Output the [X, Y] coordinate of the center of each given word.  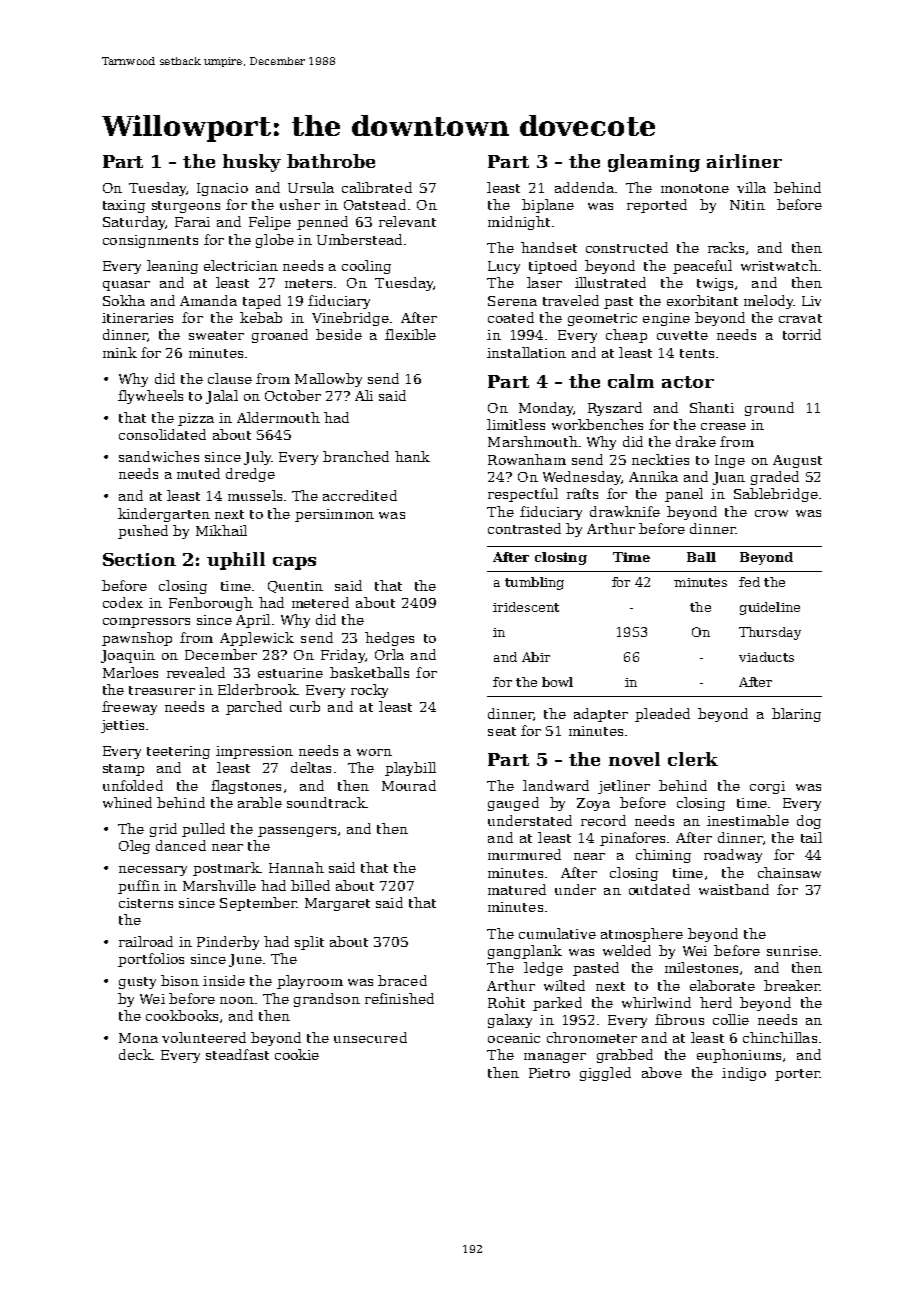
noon [237, 1000]
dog [809, 822]
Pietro [549, 1073]
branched [356, 456]
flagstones [246, 787]
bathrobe [331, 161]
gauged [513, 804]
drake [696, 441]
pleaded [662, 715]
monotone [695, 188]
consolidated [162, 434]
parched [254, 708]
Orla [389, 654]
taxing [124, 206]
